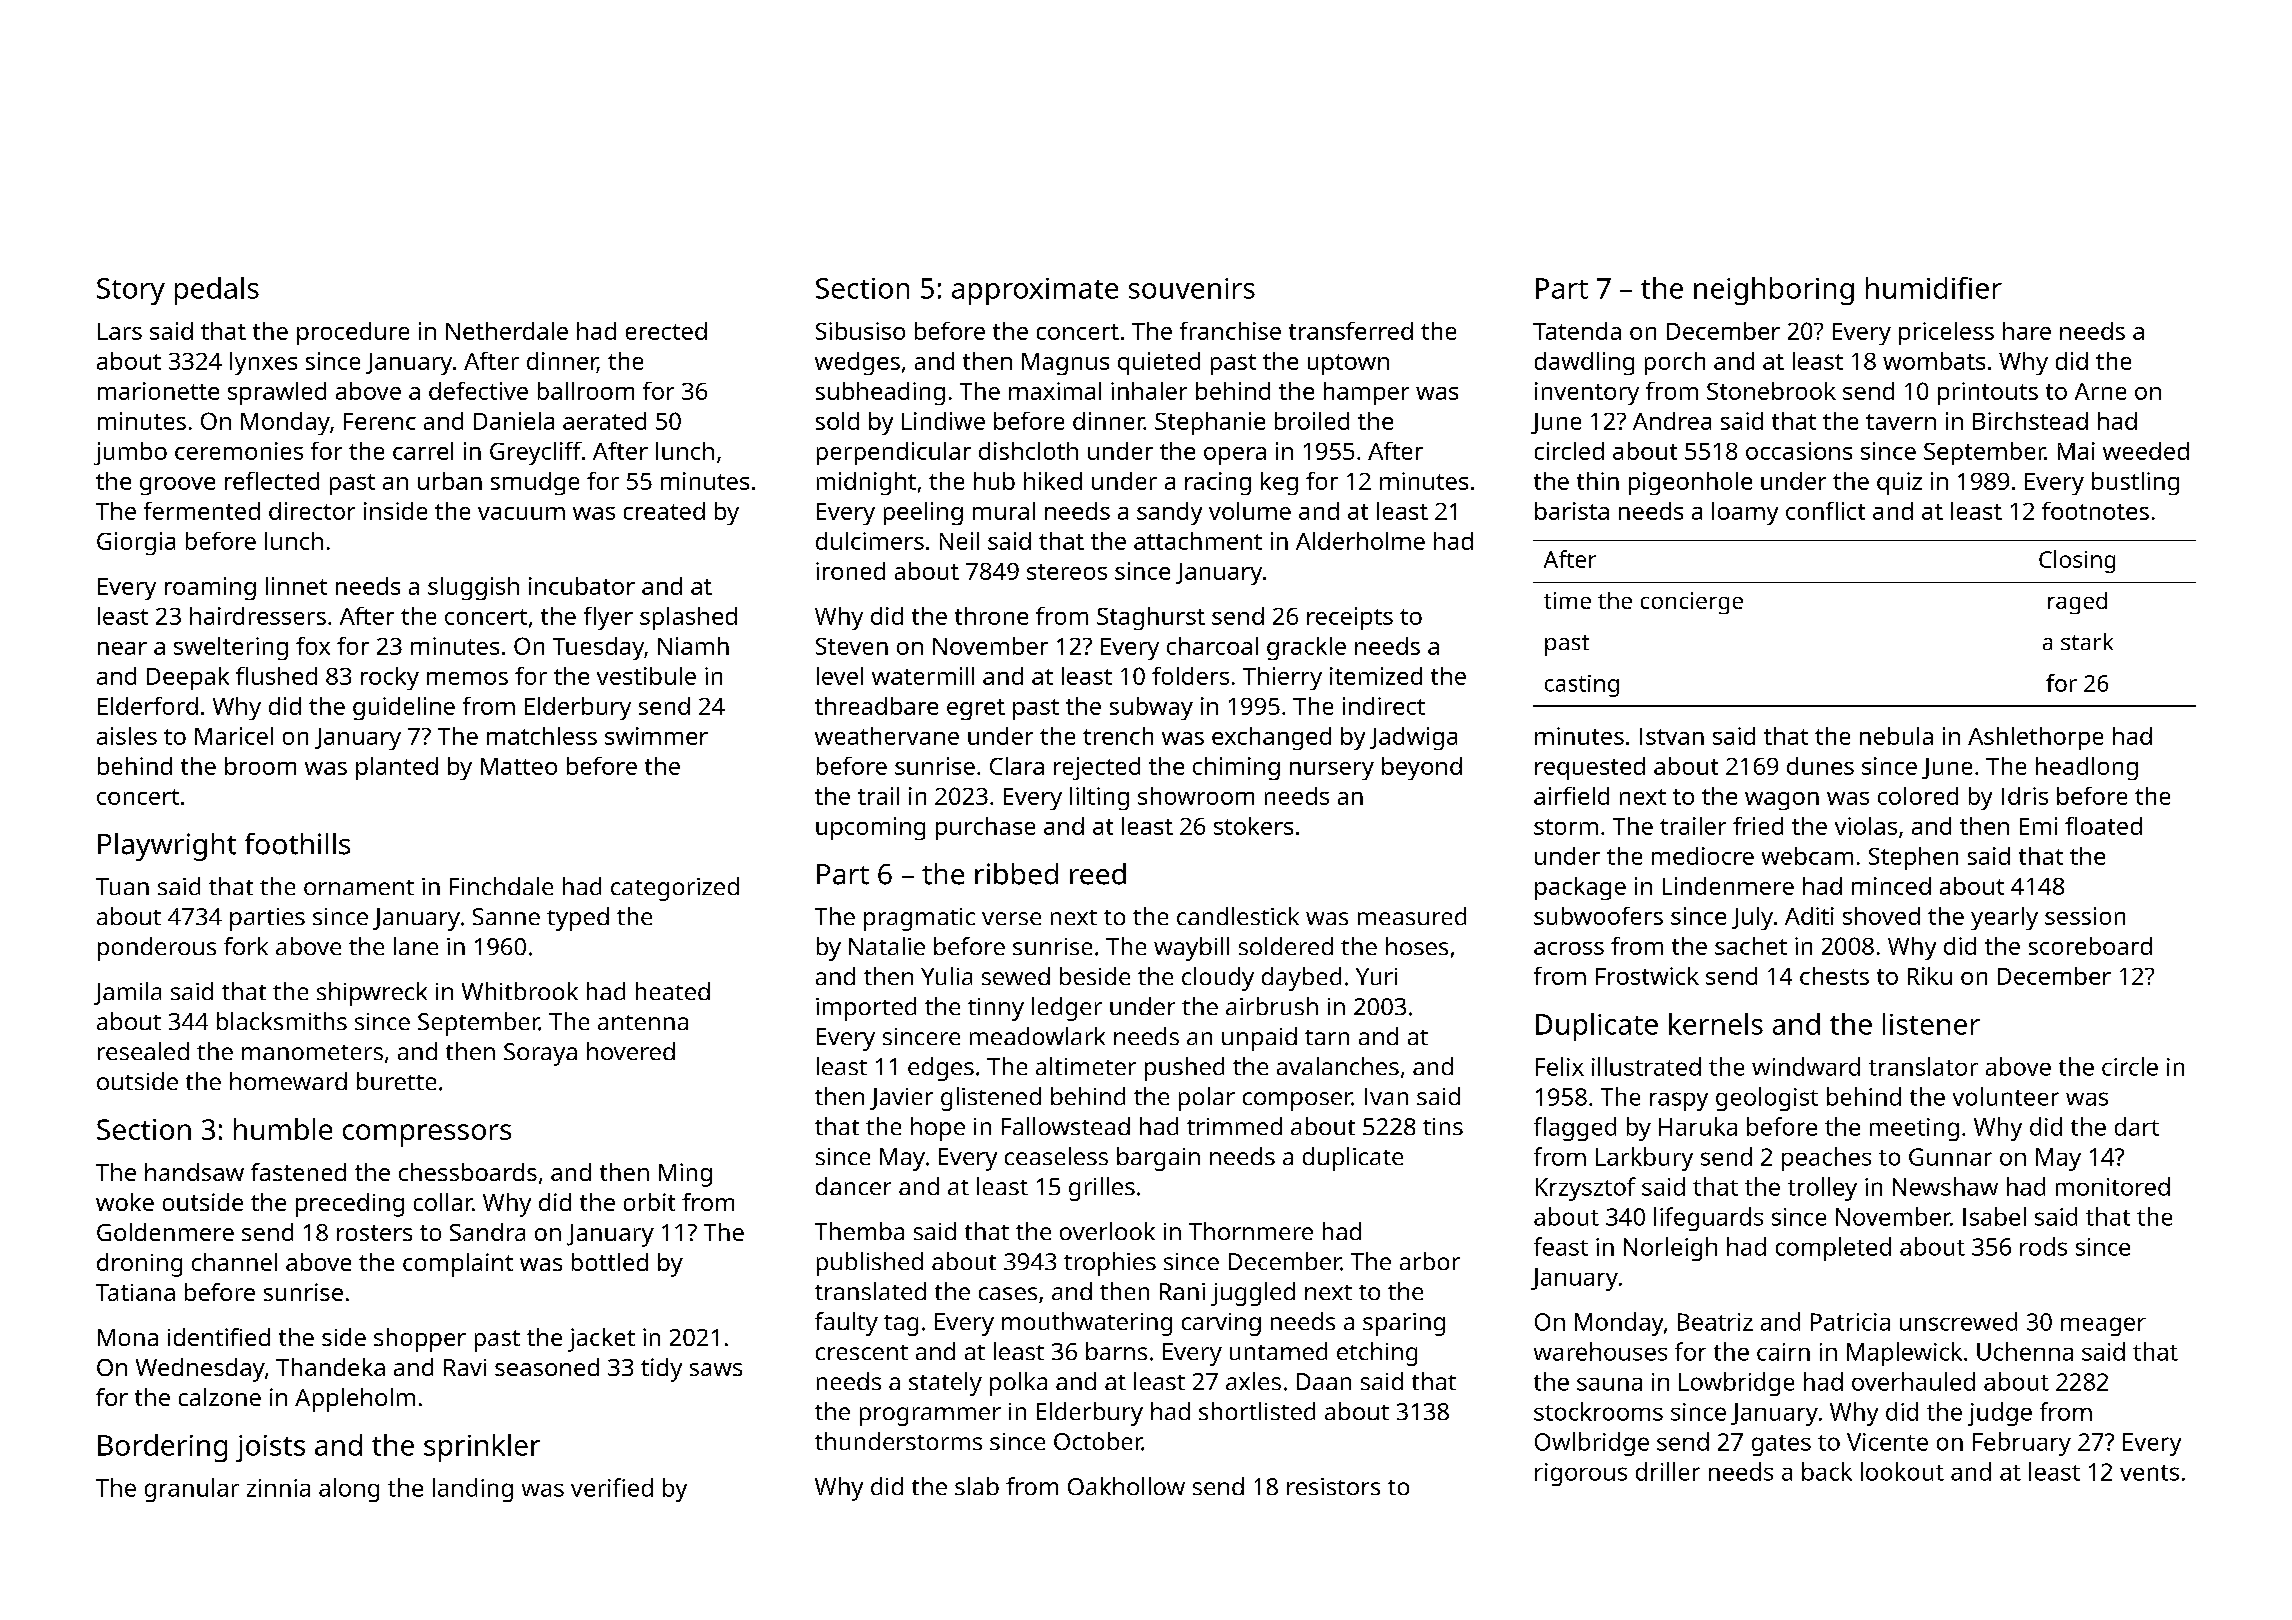 Image resolution: width=2292 pixels, height=1620 pixels. What do you see at coordinates (2027, 331) in the screenshot?
I see `hare` at bounding box center [2027, 331].
